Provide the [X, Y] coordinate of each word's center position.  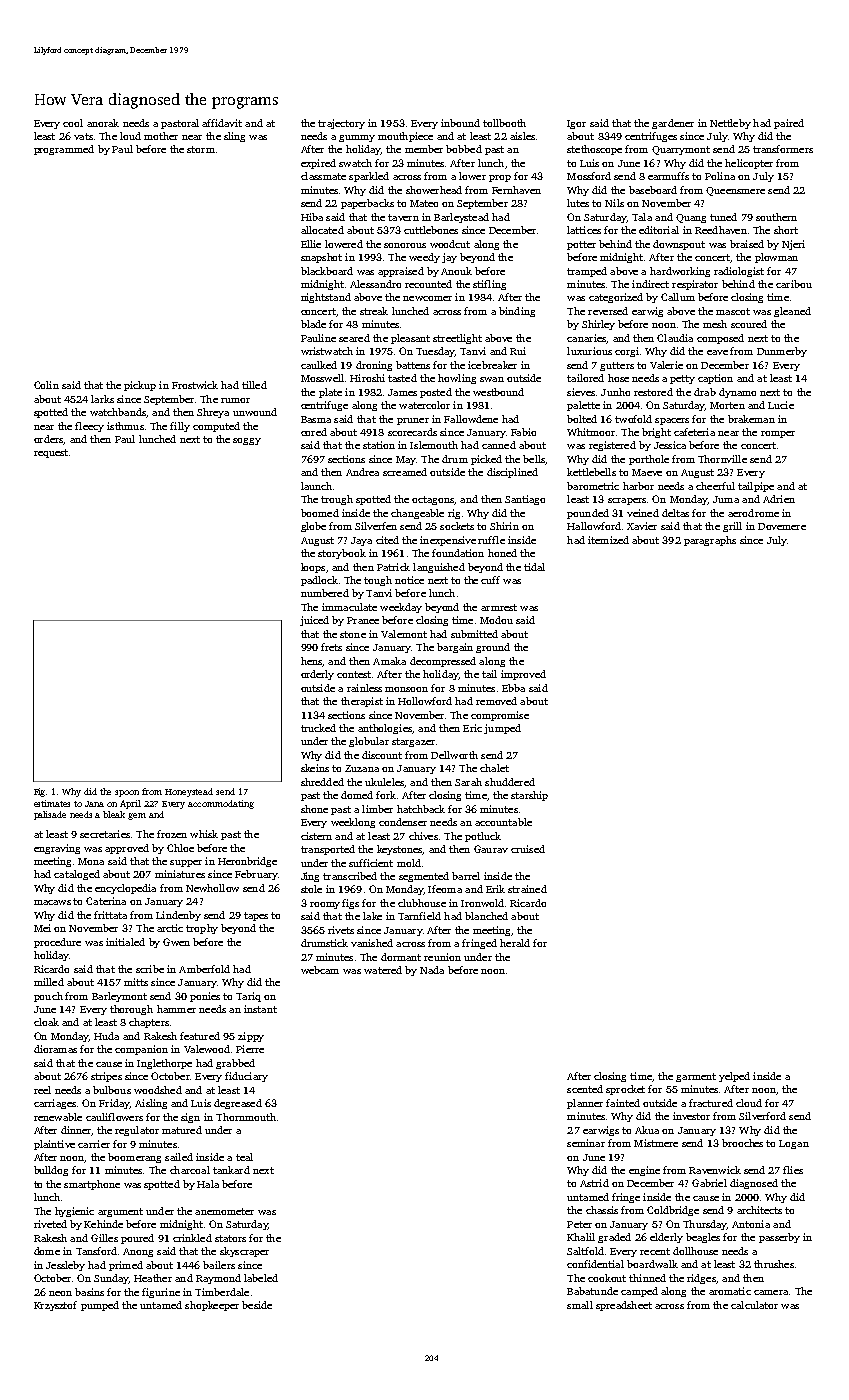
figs [350, 904]
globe [313, 527]
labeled [261, 1278]
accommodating [221, 804]
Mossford [589, 176]
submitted [474, 634]
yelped [734, 1077]
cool [73, 123]
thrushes [774, 1264]
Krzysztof [55, 1306]
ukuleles [384, 782]
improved [523, 675]
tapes [256, 916]
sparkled [369, 177]
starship [529, 796]
